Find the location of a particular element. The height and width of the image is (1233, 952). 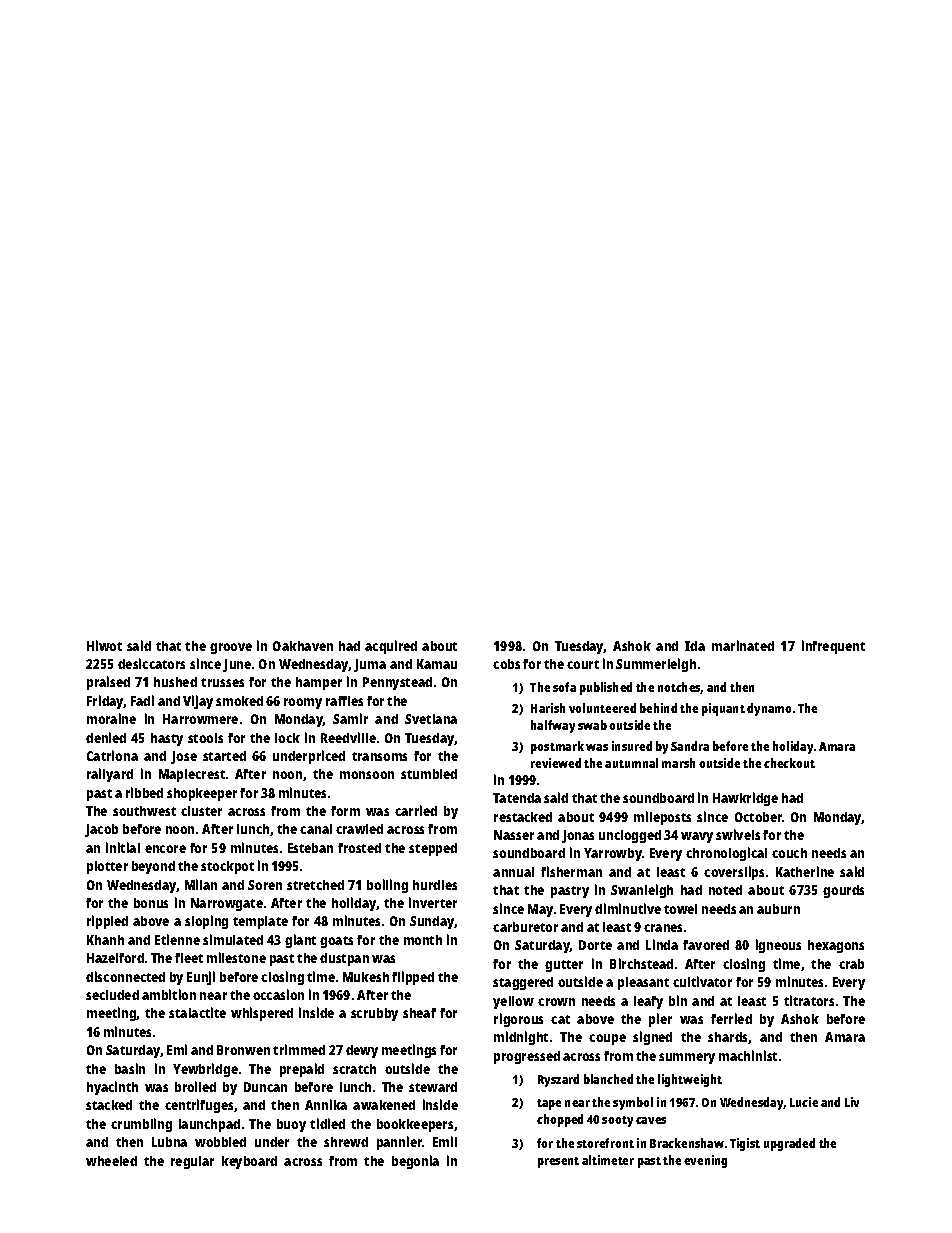

Bronwen is located at coordinates (243, 1050).
